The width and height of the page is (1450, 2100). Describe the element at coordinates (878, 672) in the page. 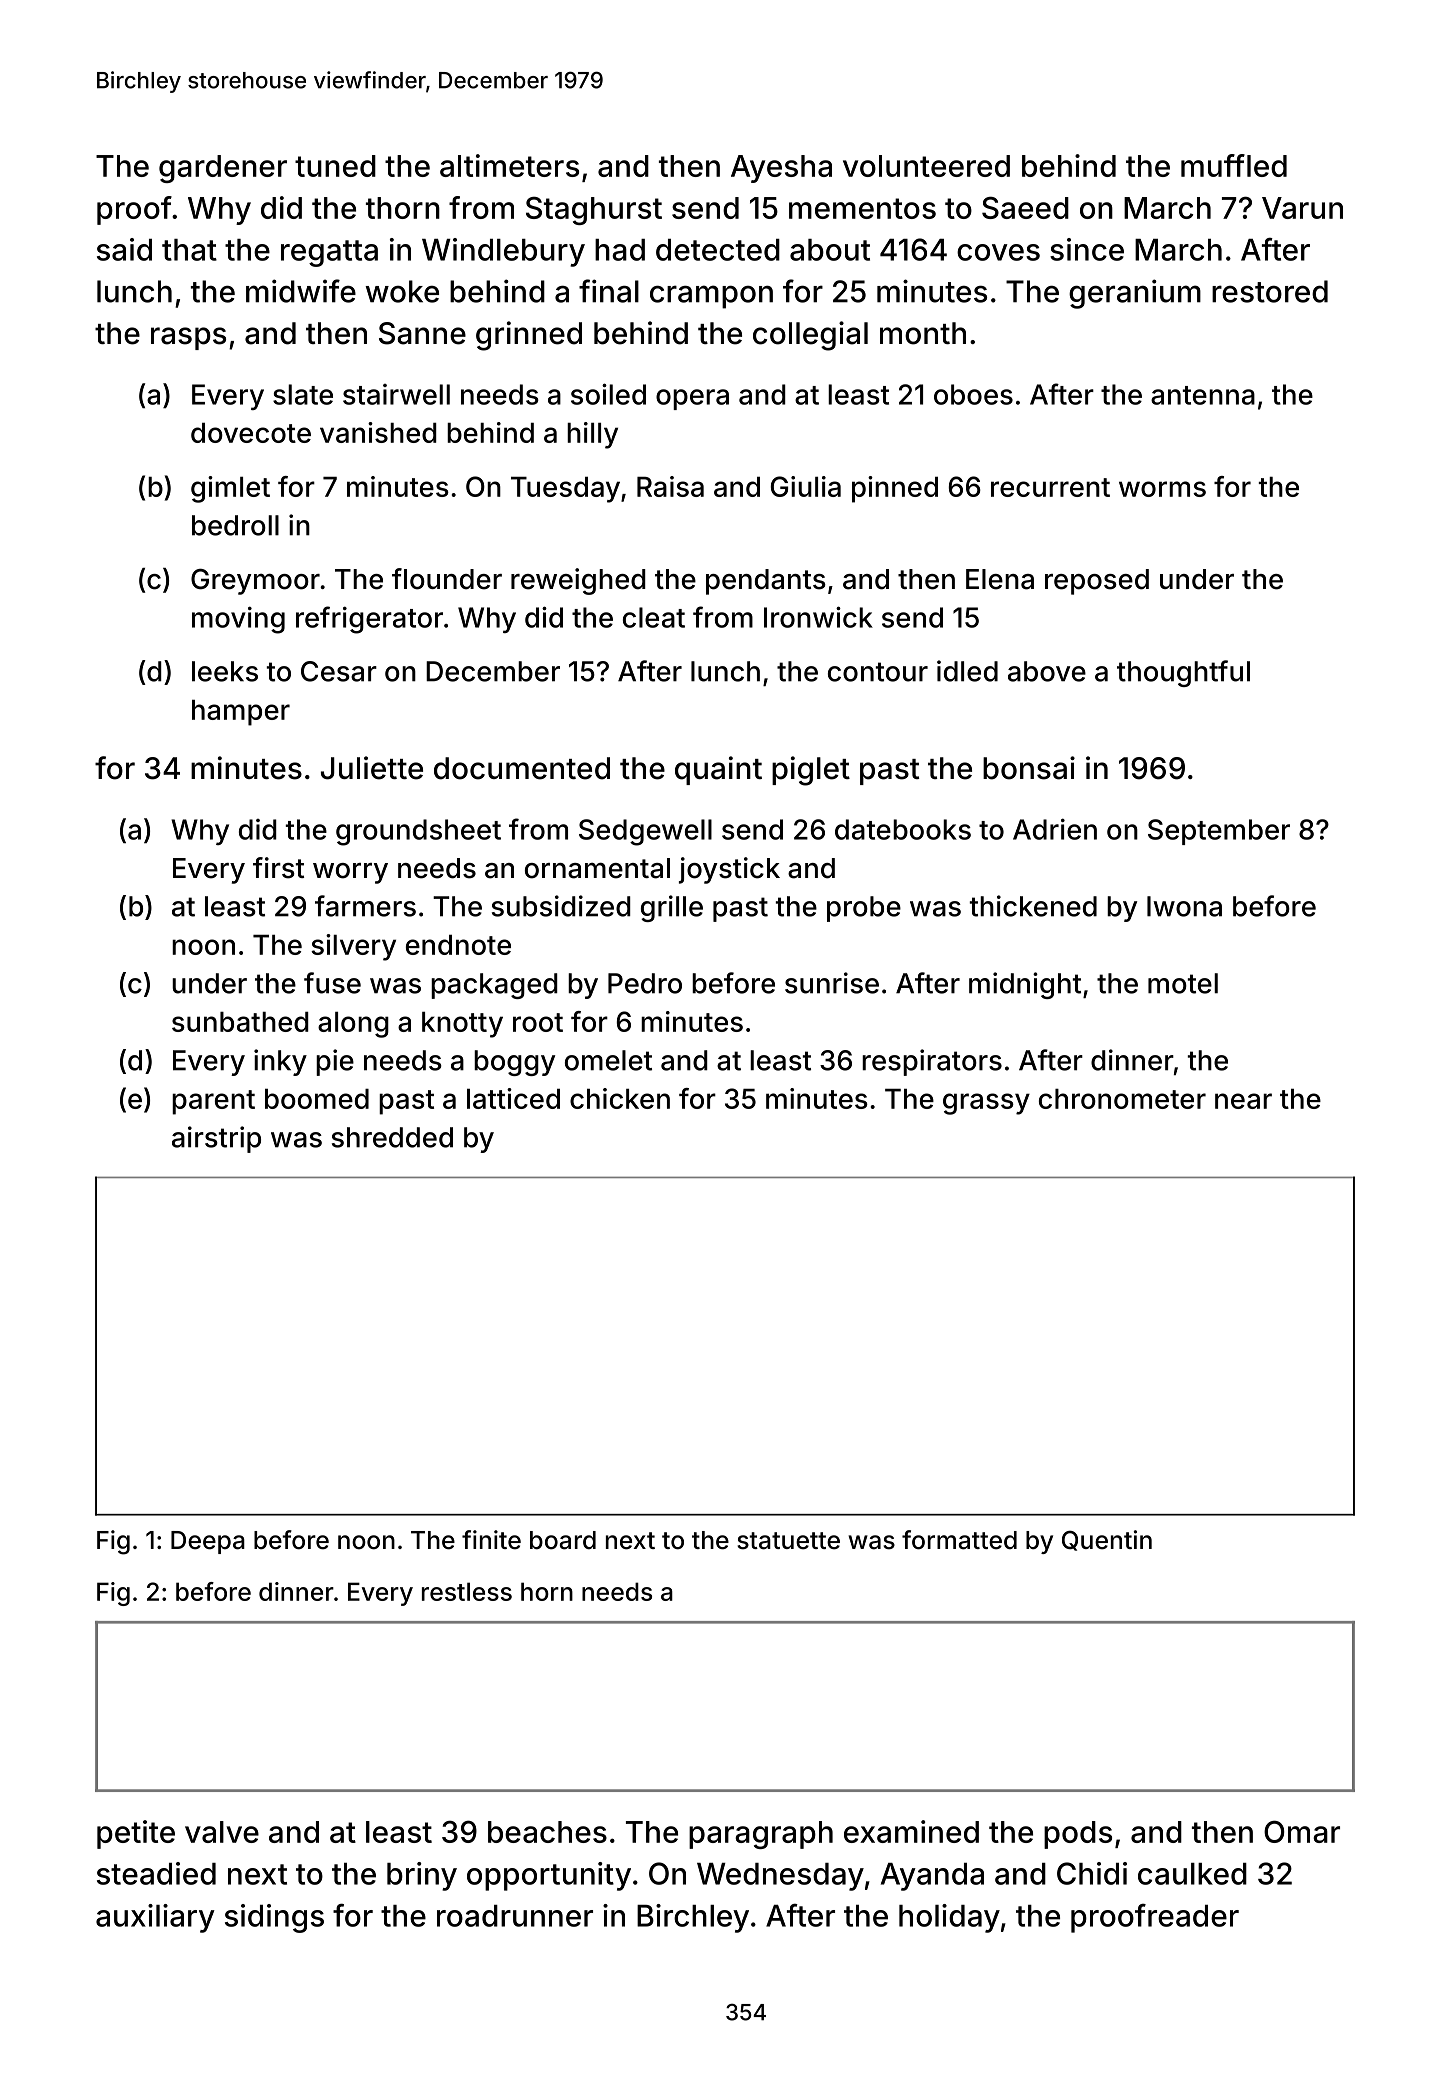

I see `contour` at that location.
